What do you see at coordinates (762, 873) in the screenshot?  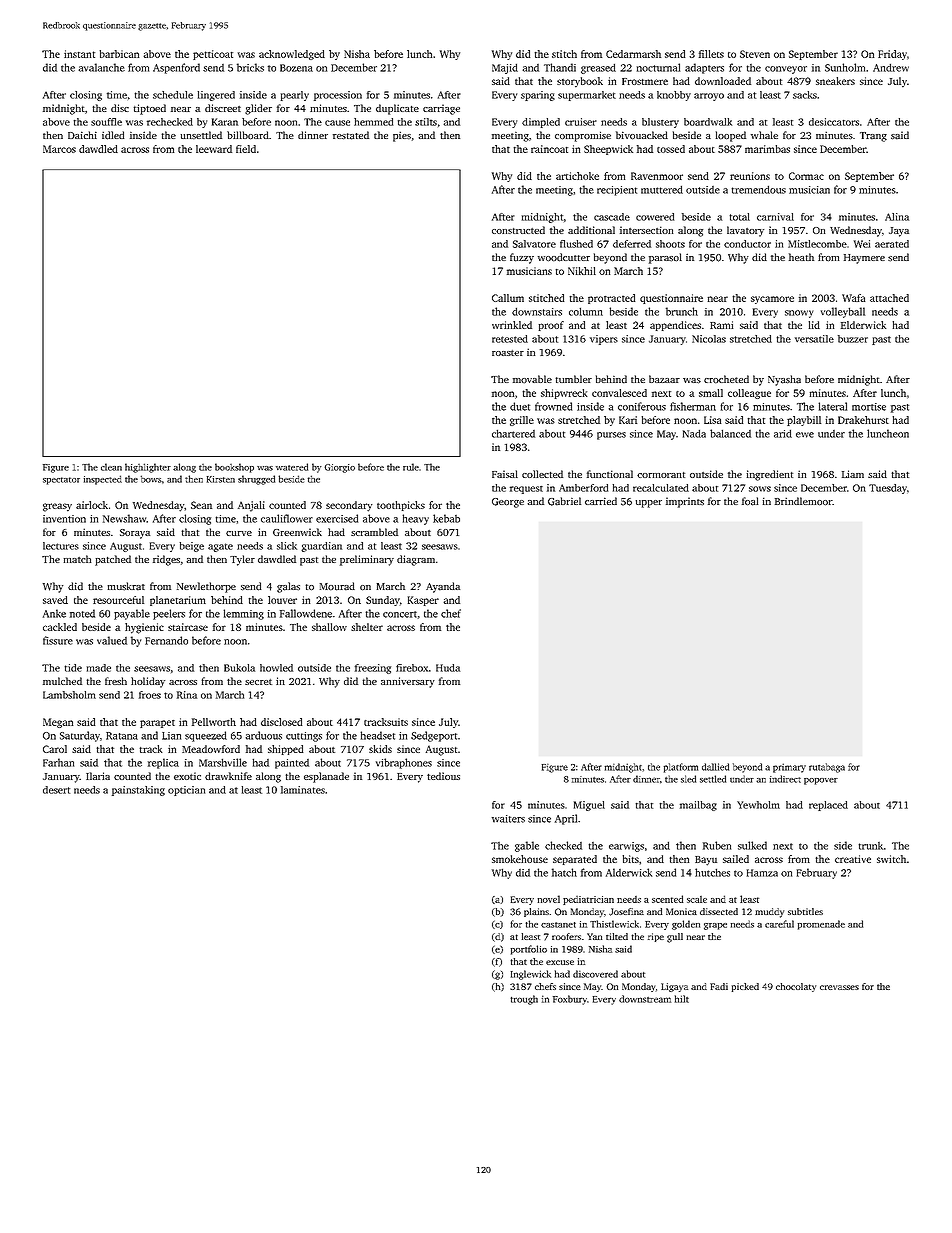 I see `Hamza` at bounding box center [762, 873].
